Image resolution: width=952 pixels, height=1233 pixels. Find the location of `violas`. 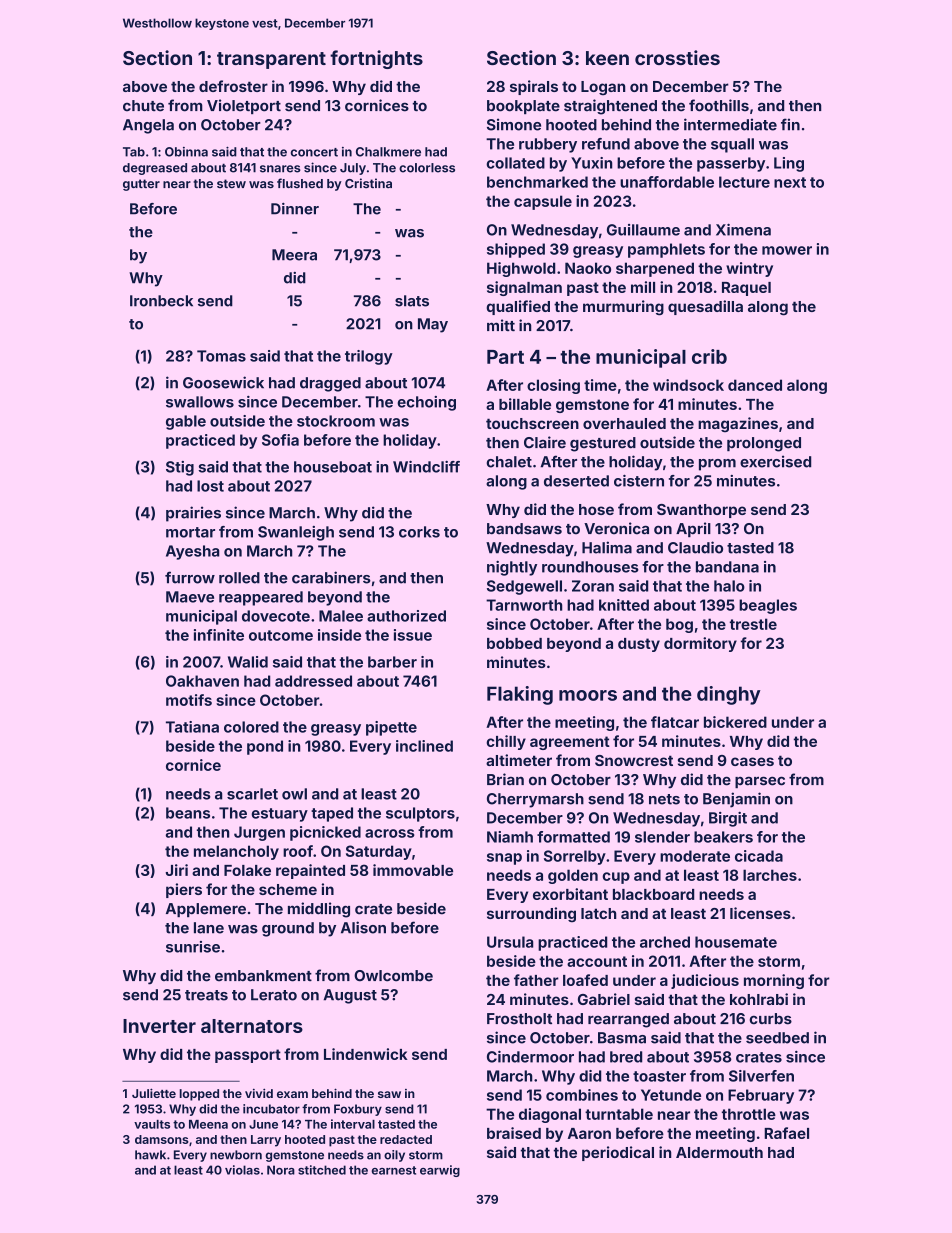

violas is located at coordinates (242, 1170).
